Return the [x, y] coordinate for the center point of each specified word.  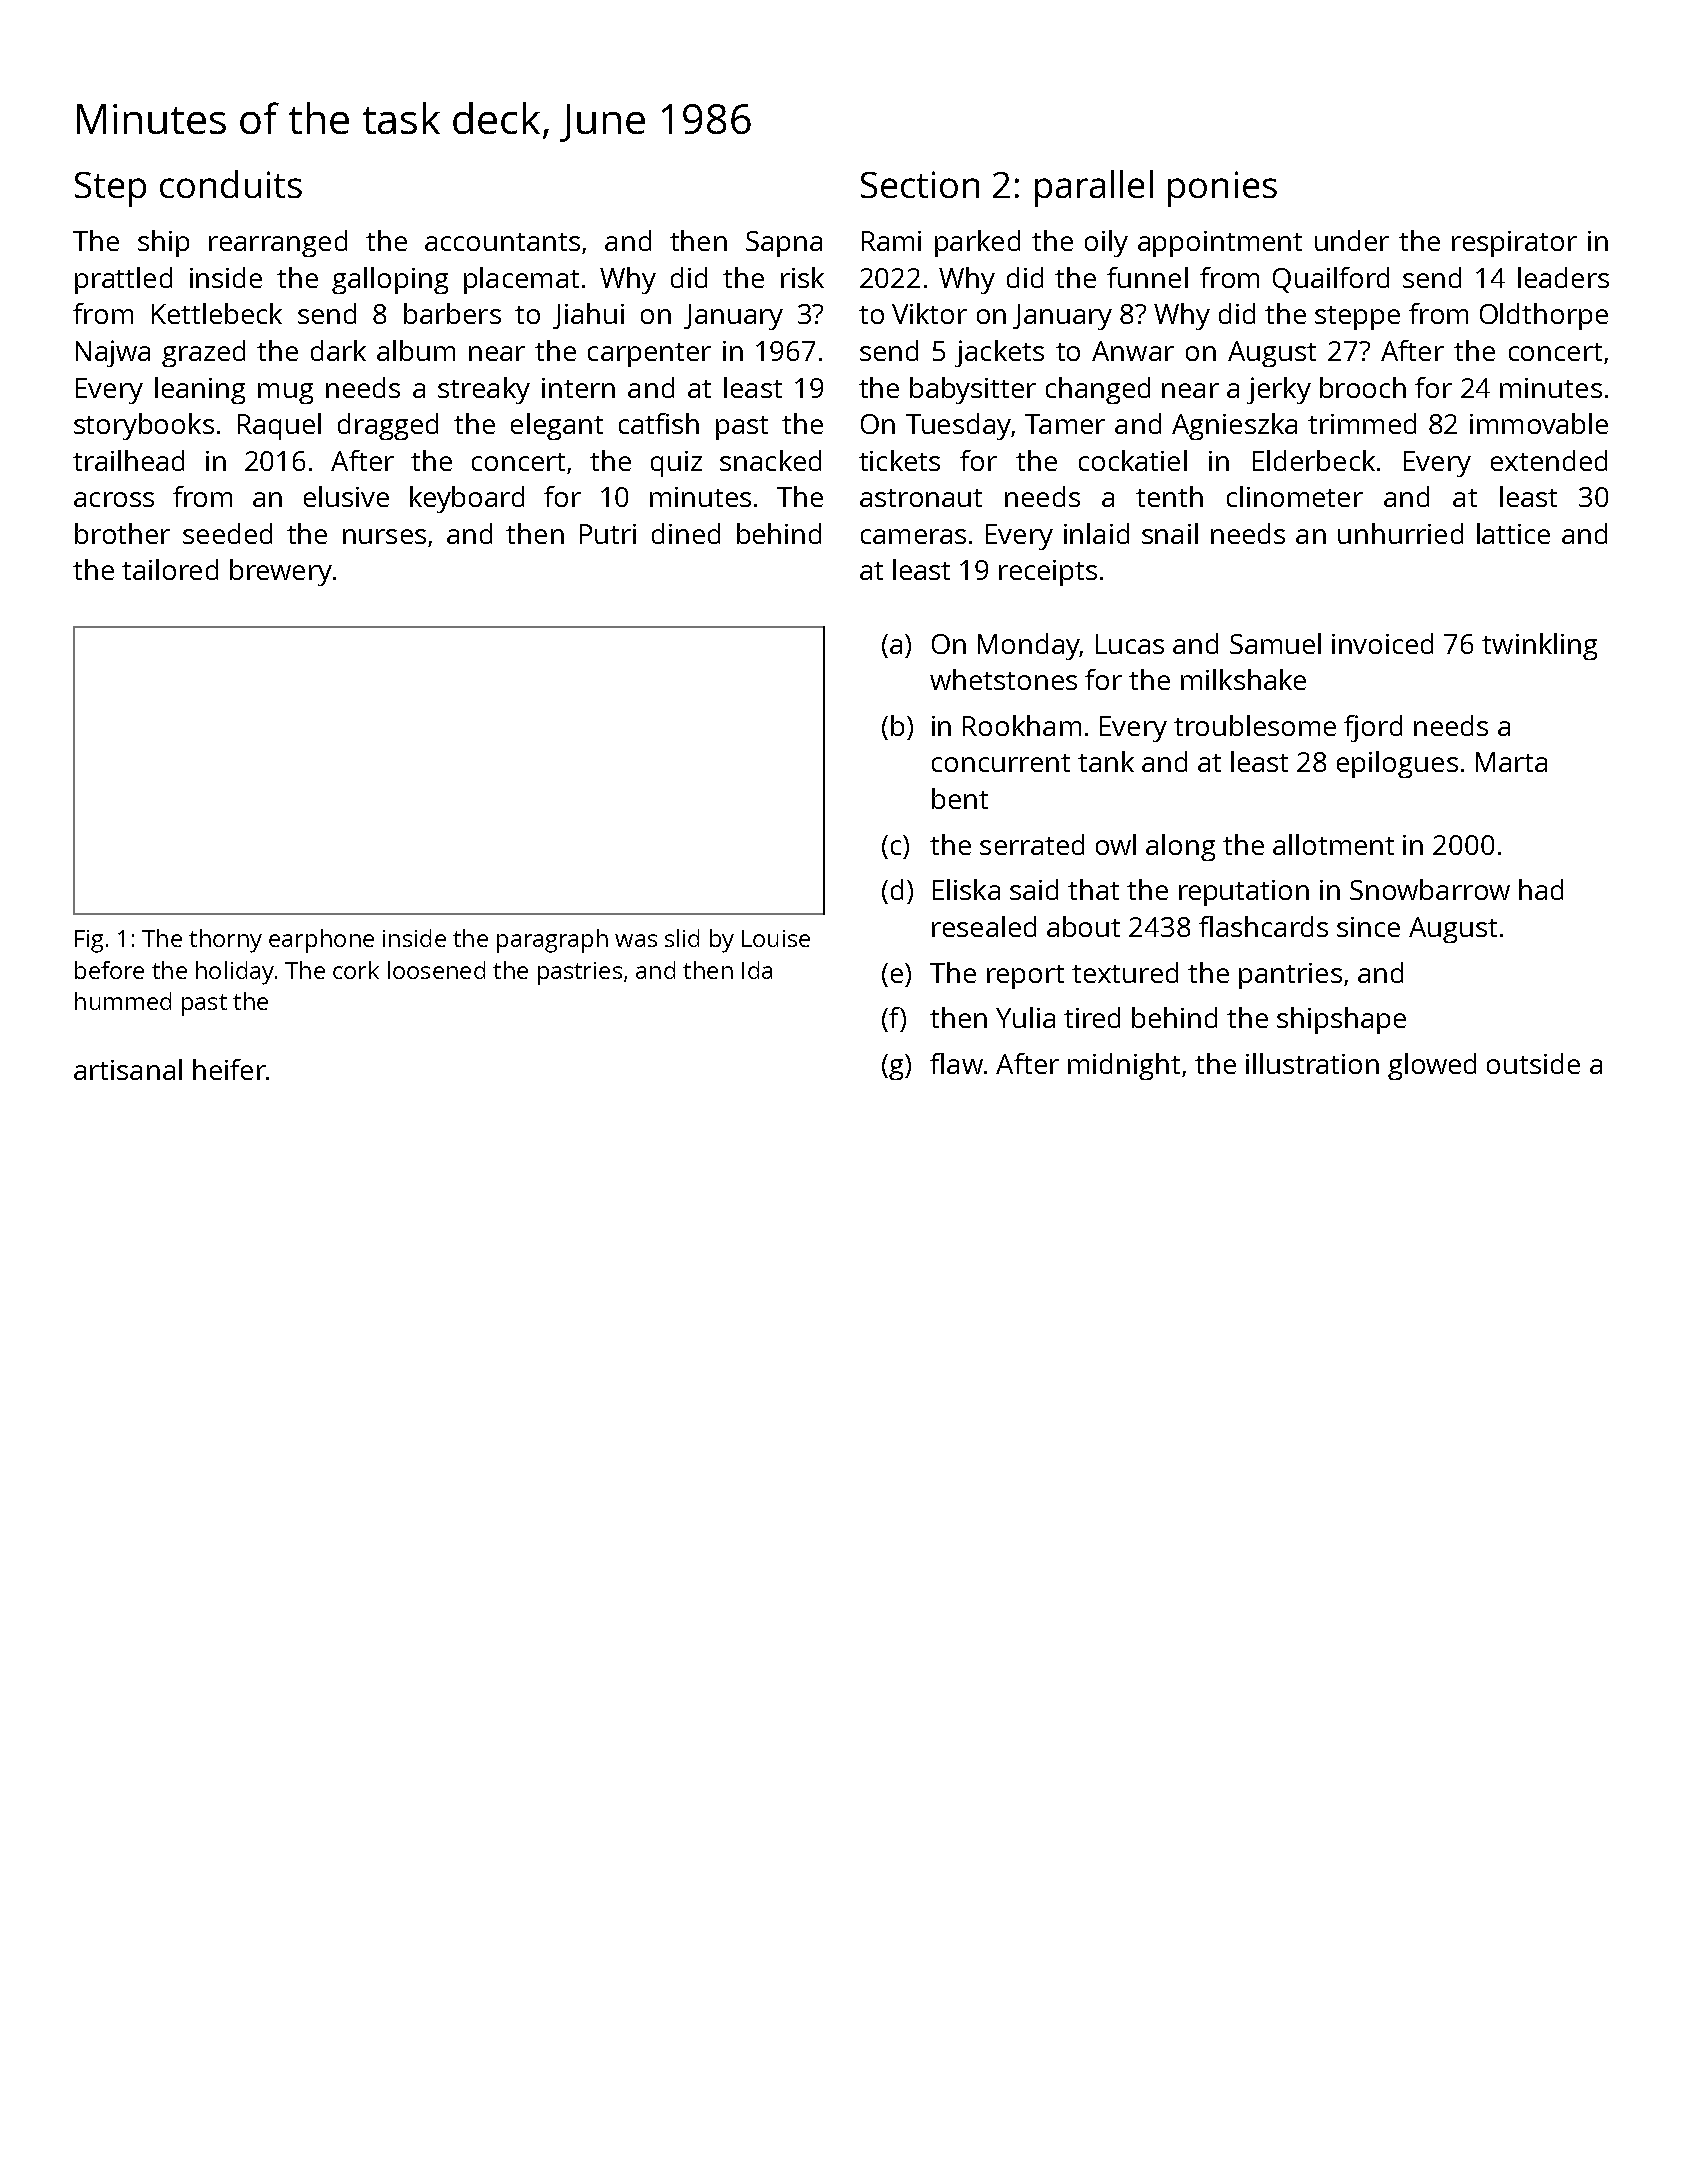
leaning [200, 390]
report [1025, 977]
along [1180, 847]
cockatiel [1133, 460]
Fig [89, 941]
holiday [235, 973]
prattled [123, 280]
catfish [659, 423]
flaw [956, 1063]
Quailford [1331, 280]
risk [802, 277]
